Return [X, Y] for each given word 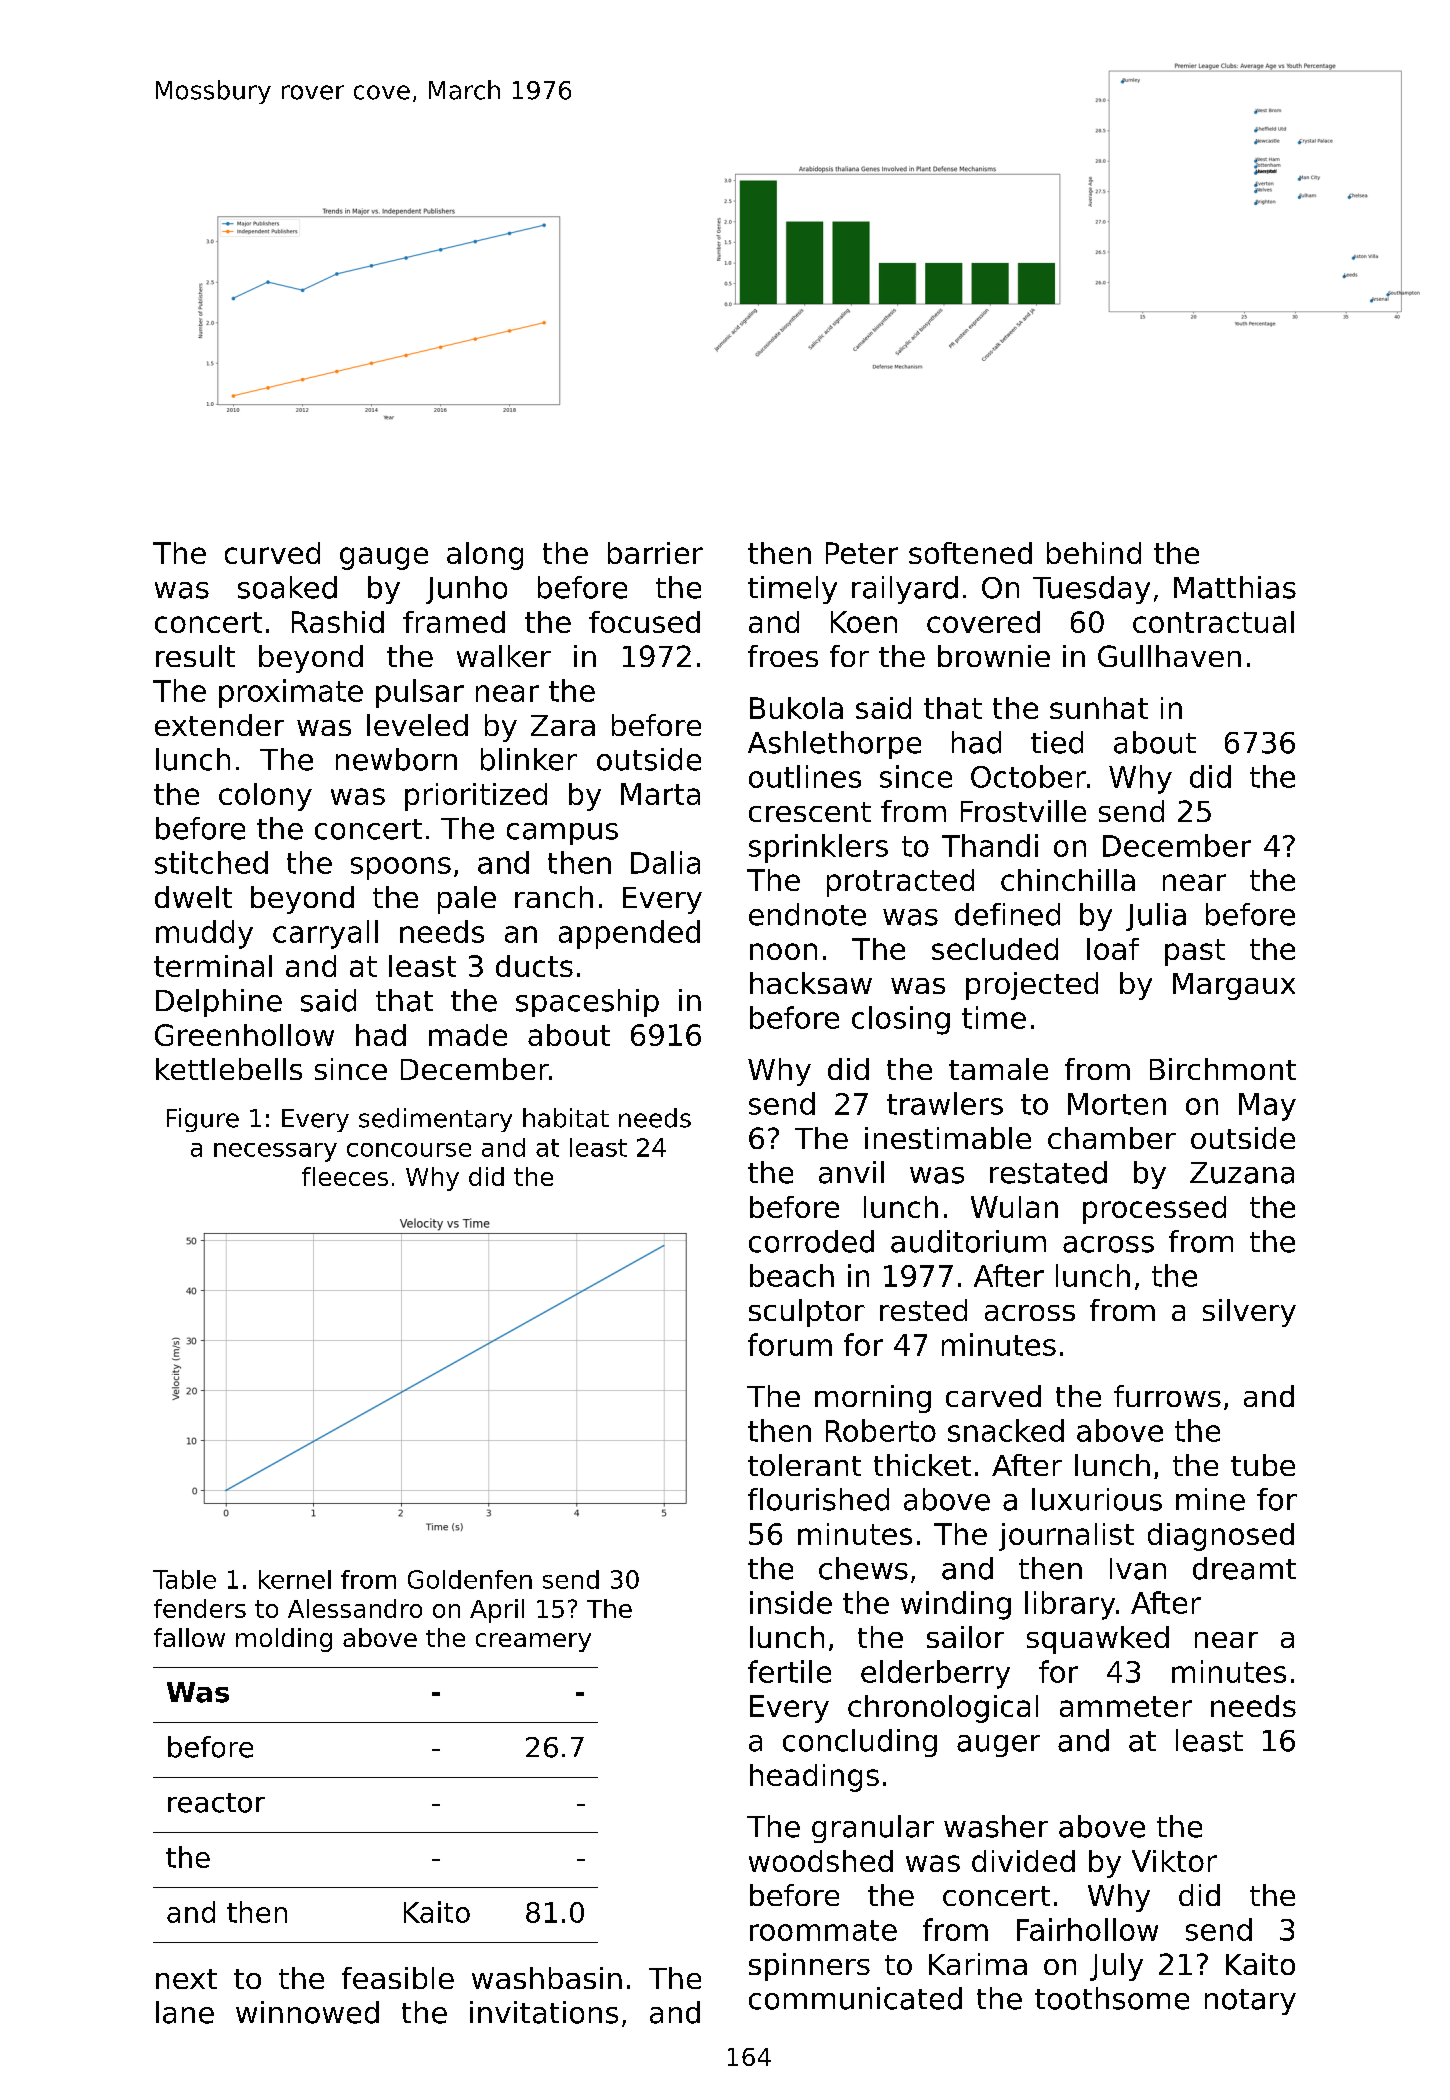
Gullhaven [1169, 656]
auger [998, 1746]
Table [184, 1579]
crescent [810, 812]
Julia [1156, 917]
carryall [325, 934]
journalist [1066, 1537]
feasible [398, 1978]
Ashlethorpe [834, 745]
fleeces [345, 1176]
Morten [1117, 1104]
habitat [566, 1118]
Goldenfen [470, 1579]
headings [814, 1778]
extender [219, 725]
